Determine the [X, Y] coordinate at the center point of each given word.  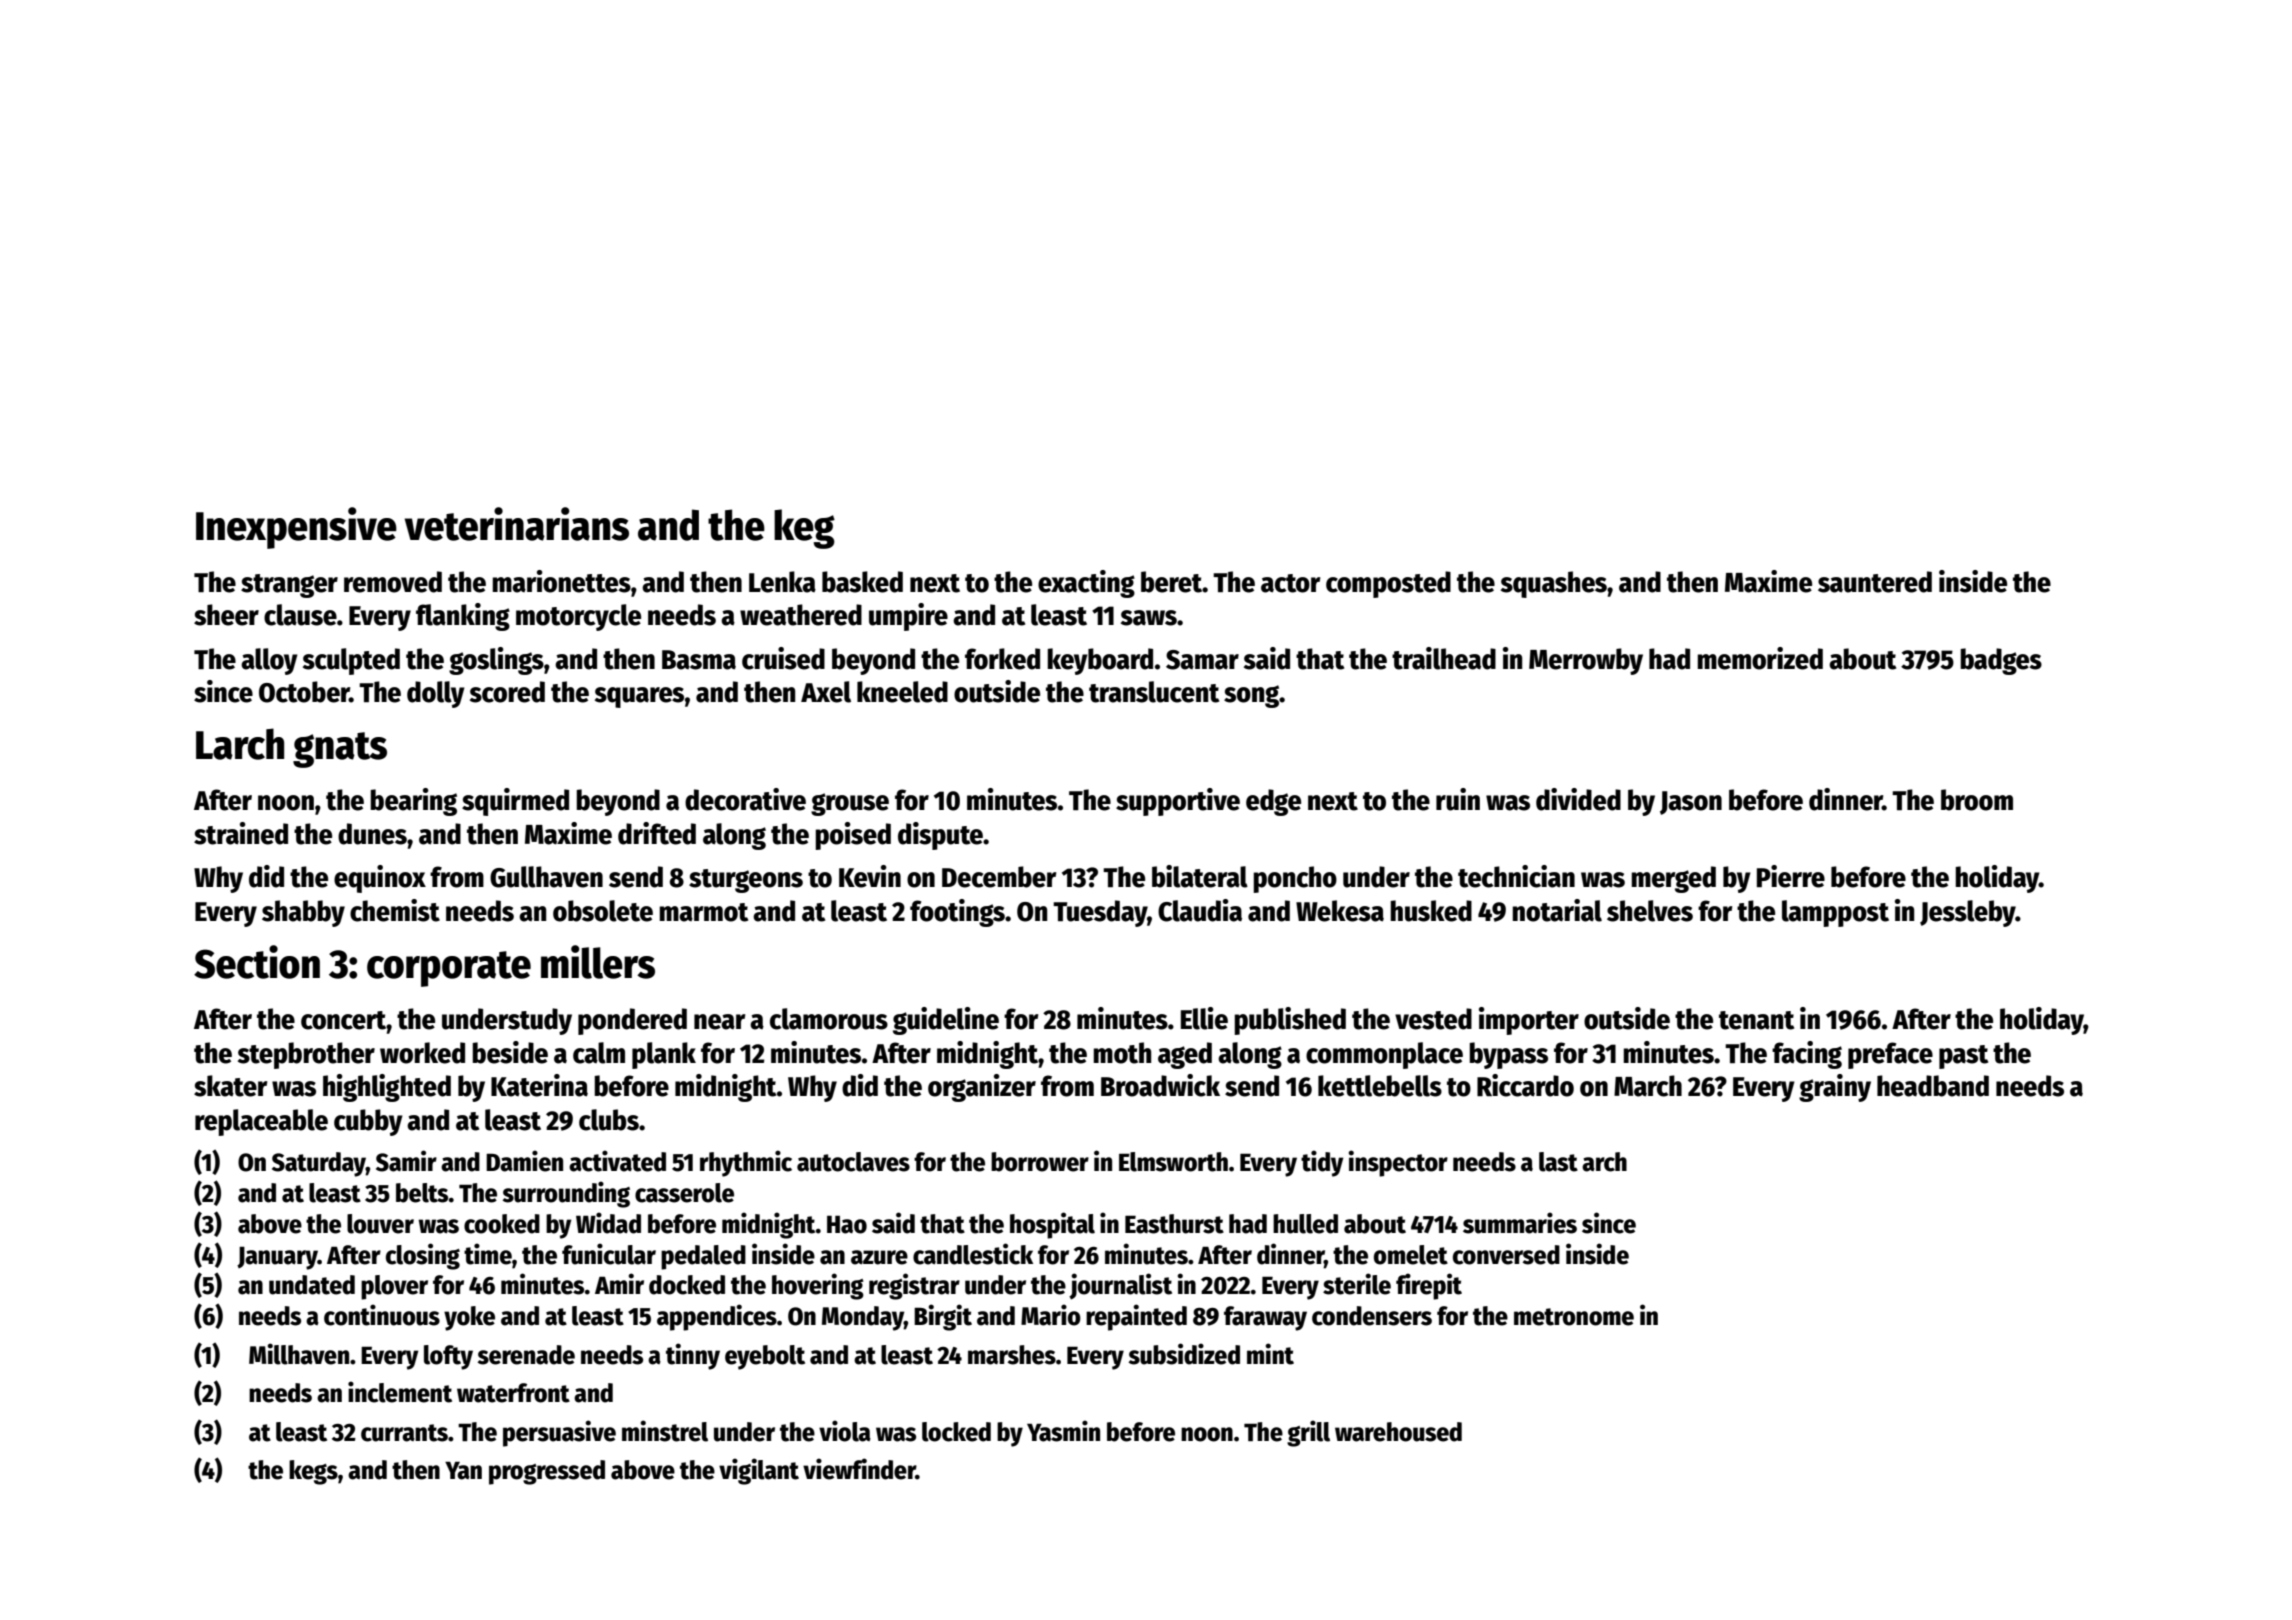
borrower [1040, 1162]
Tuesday [1100, 913]
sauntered [1875, 582]
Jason [1691, 803]
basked [862, 582]
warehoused [1398, 1432]
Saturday [319, 1164]
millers [598, 962]
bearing [413, 802]
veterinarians [516, 524]
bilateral [1200, 876]
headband [1933, 1086]
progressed [547, 1472]
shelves [1650, 911]
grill [1308, 1433]
